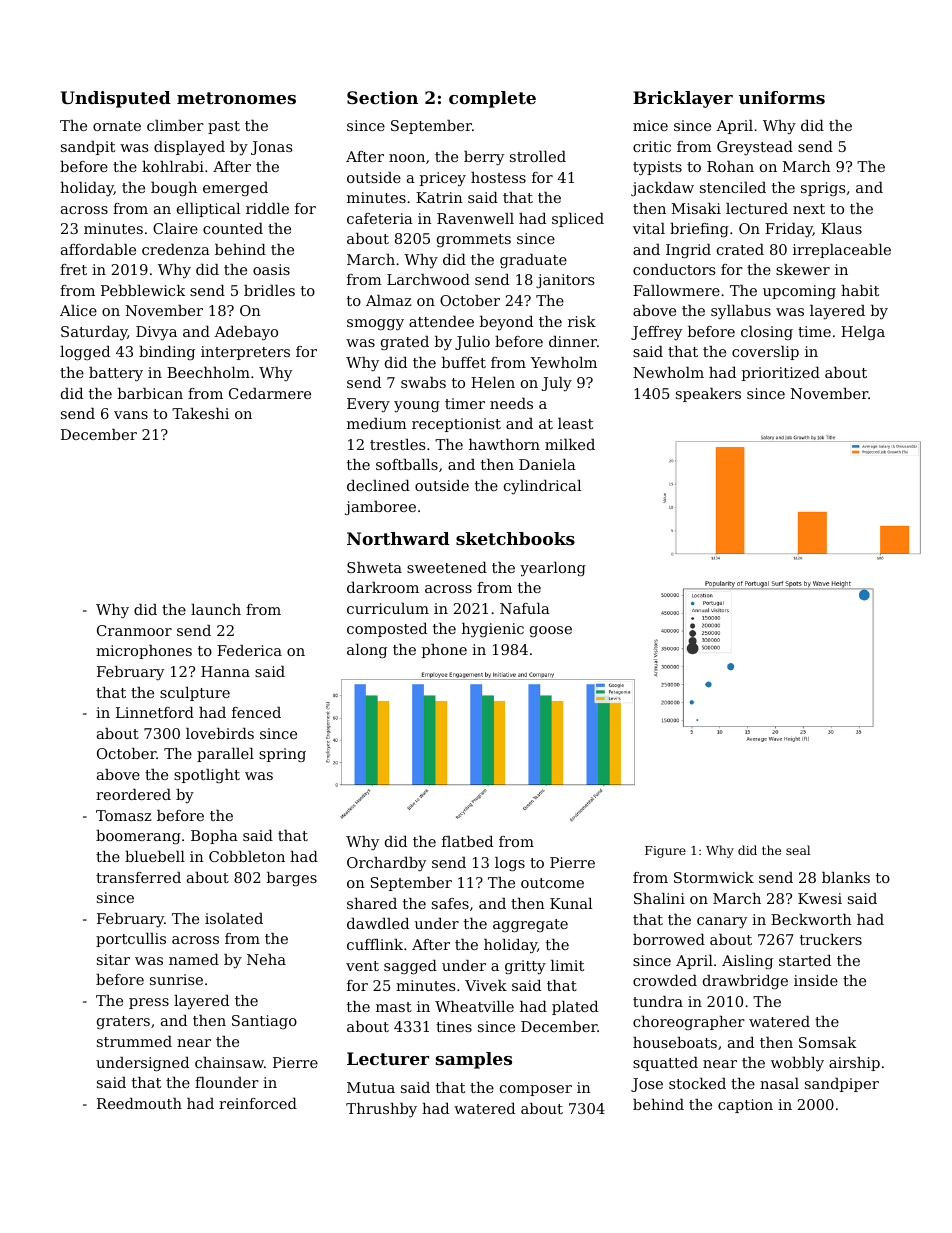 Image resolution: width=952 pixels, height=1233 pixels. Describe the element at coordinates (504, 444) in the image. I see `hawthorn` at that location.
